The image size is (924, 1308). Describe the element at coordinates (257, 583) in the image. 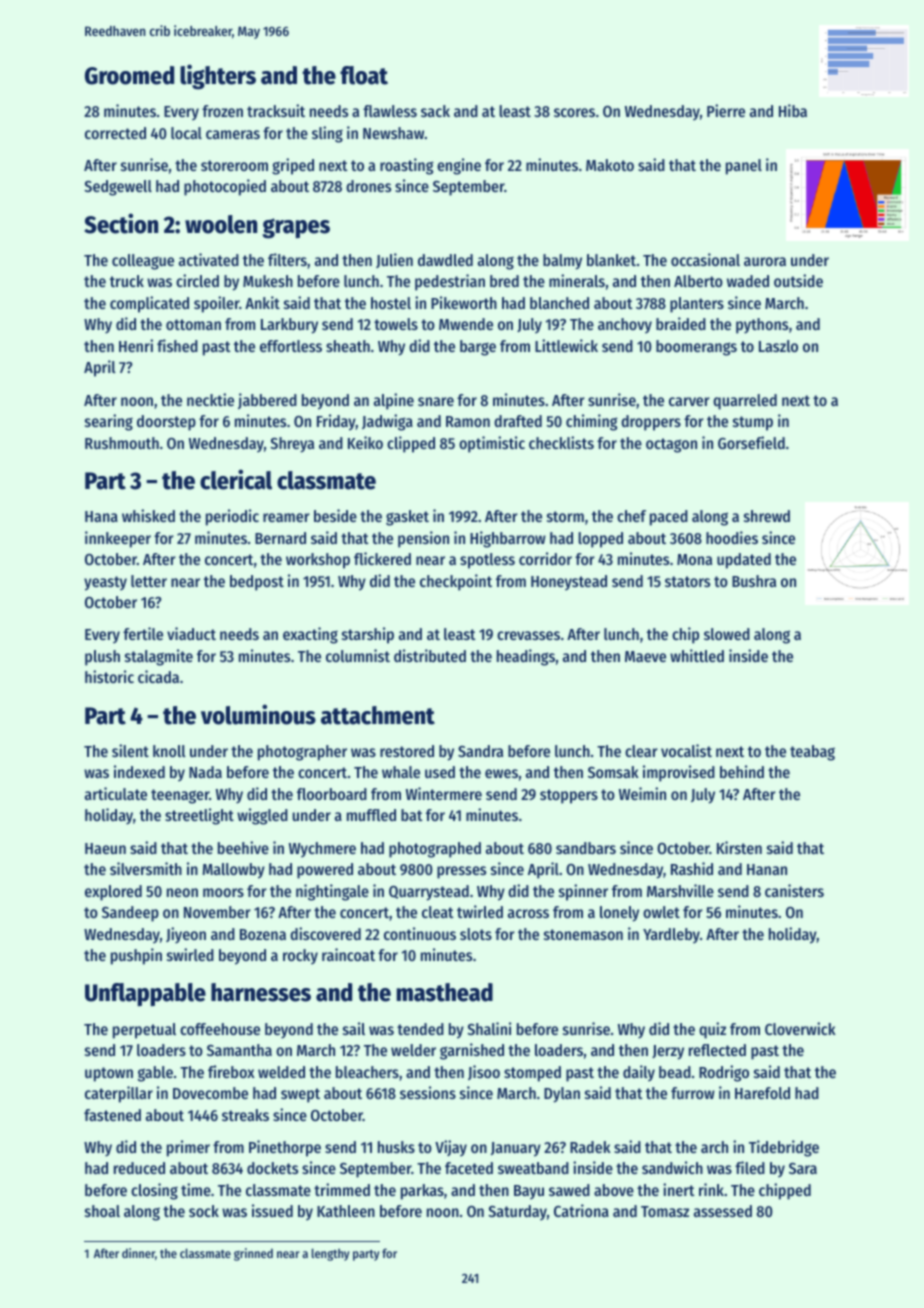

I see `bedpost` at that location.
